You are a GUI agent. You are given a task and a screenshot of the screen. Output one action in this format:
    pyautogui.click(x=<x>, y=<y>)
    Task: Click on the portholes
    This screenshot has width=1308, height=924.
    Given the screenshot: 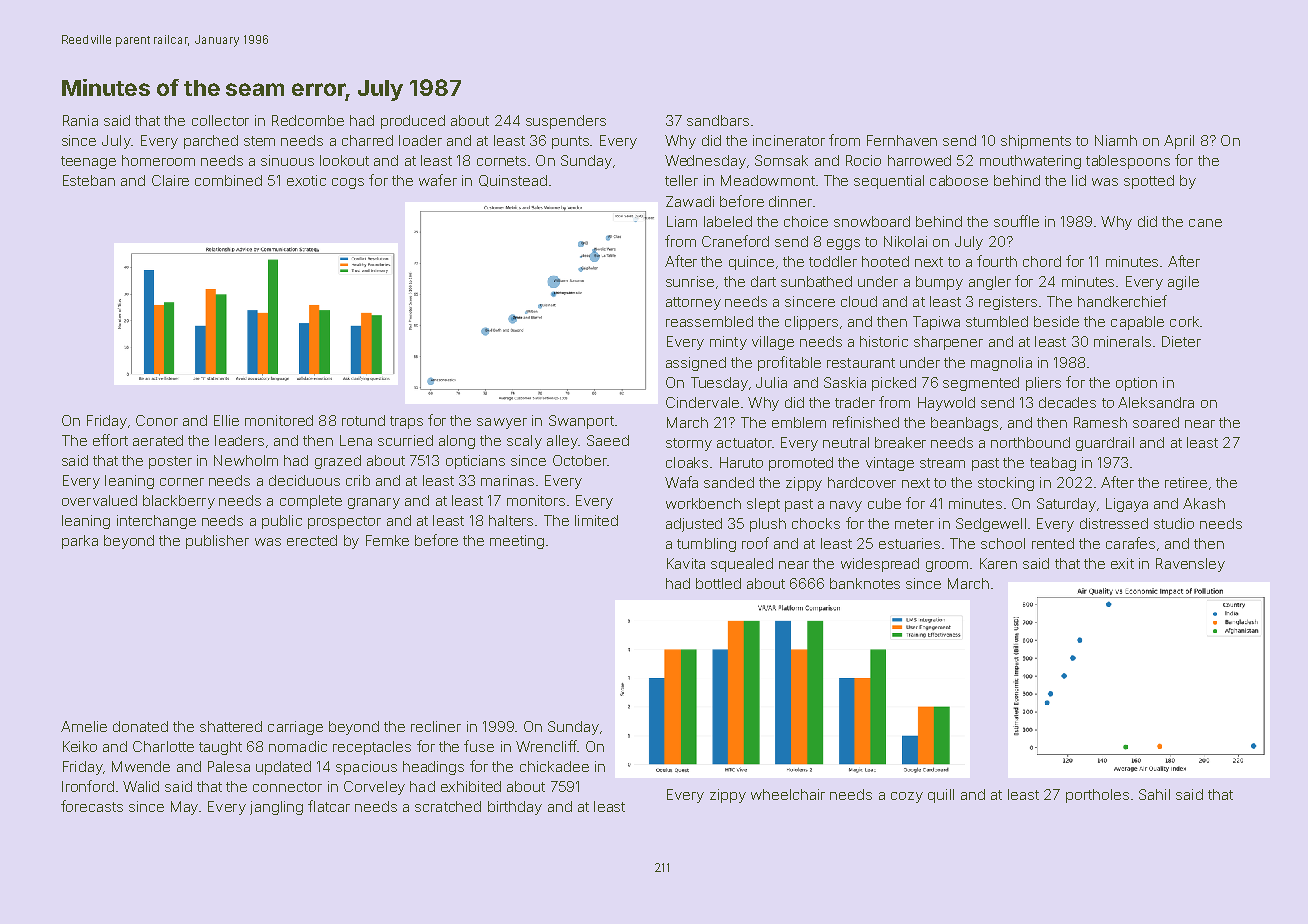 What is the action you would take?
    pyautogui.click(x=1097, y=796)
